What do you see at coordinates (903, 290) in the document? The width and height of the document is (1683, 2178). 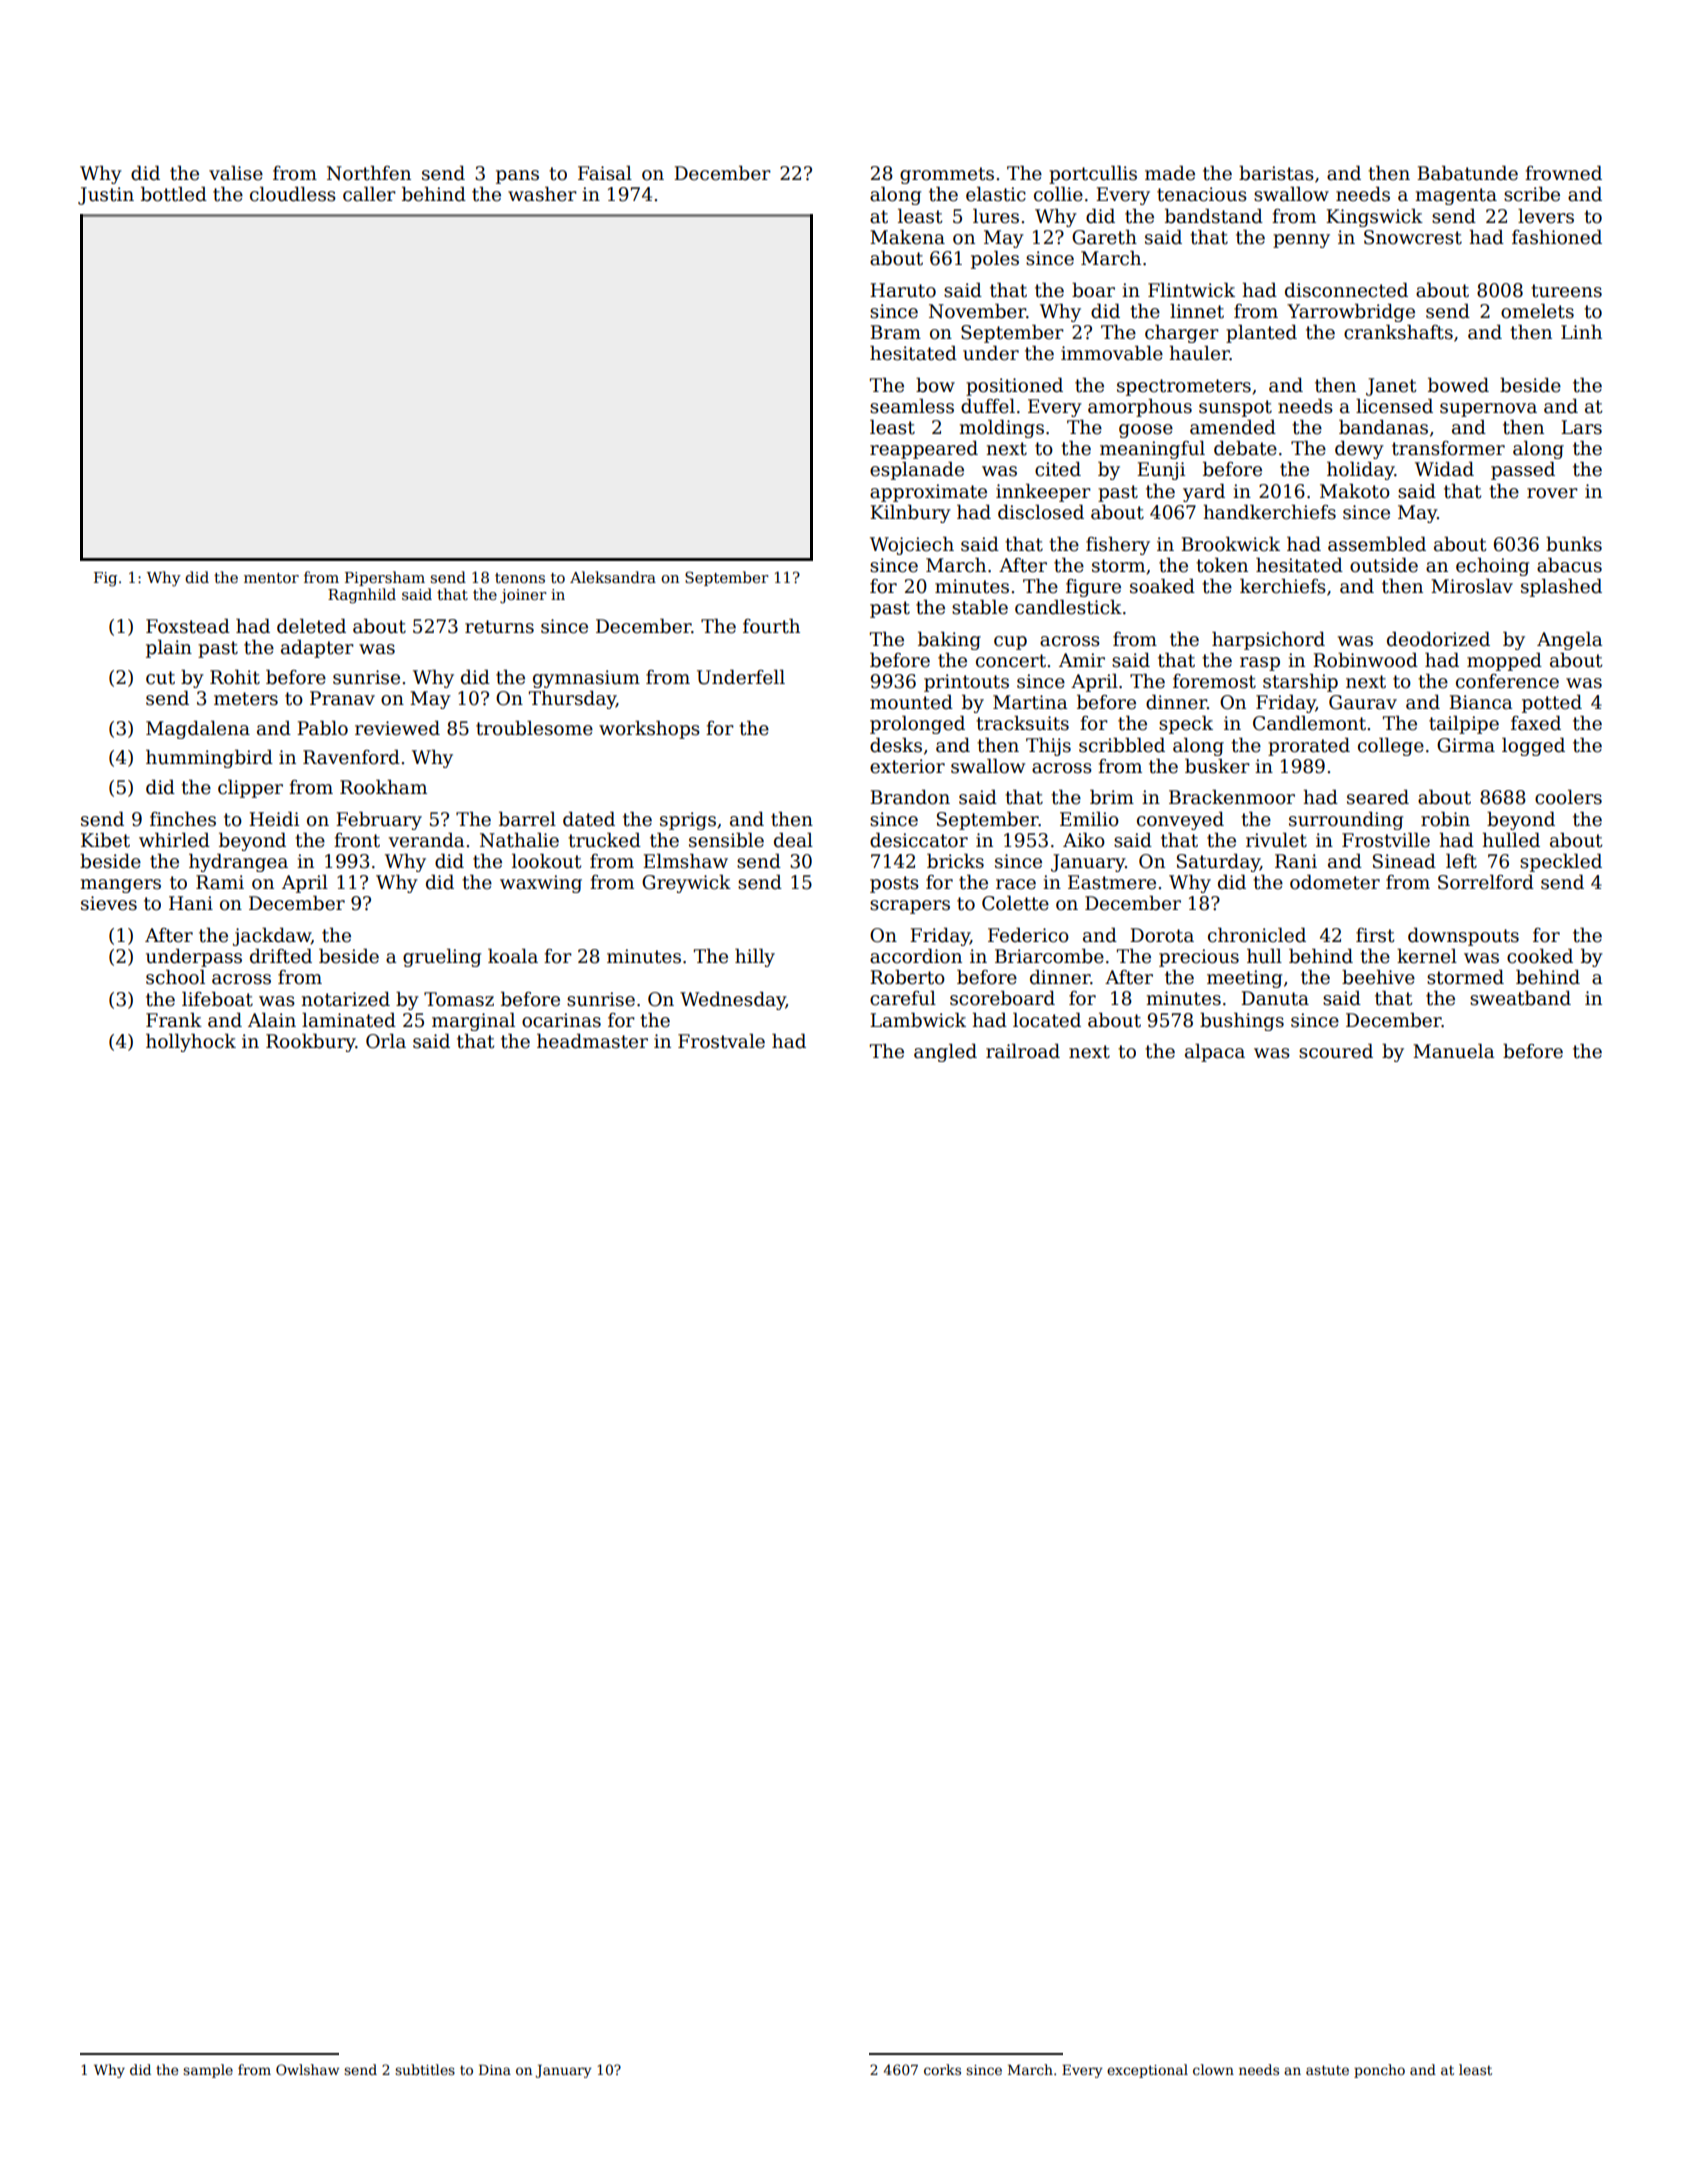 I see `Haruto` at bounding box center [903, 290].
